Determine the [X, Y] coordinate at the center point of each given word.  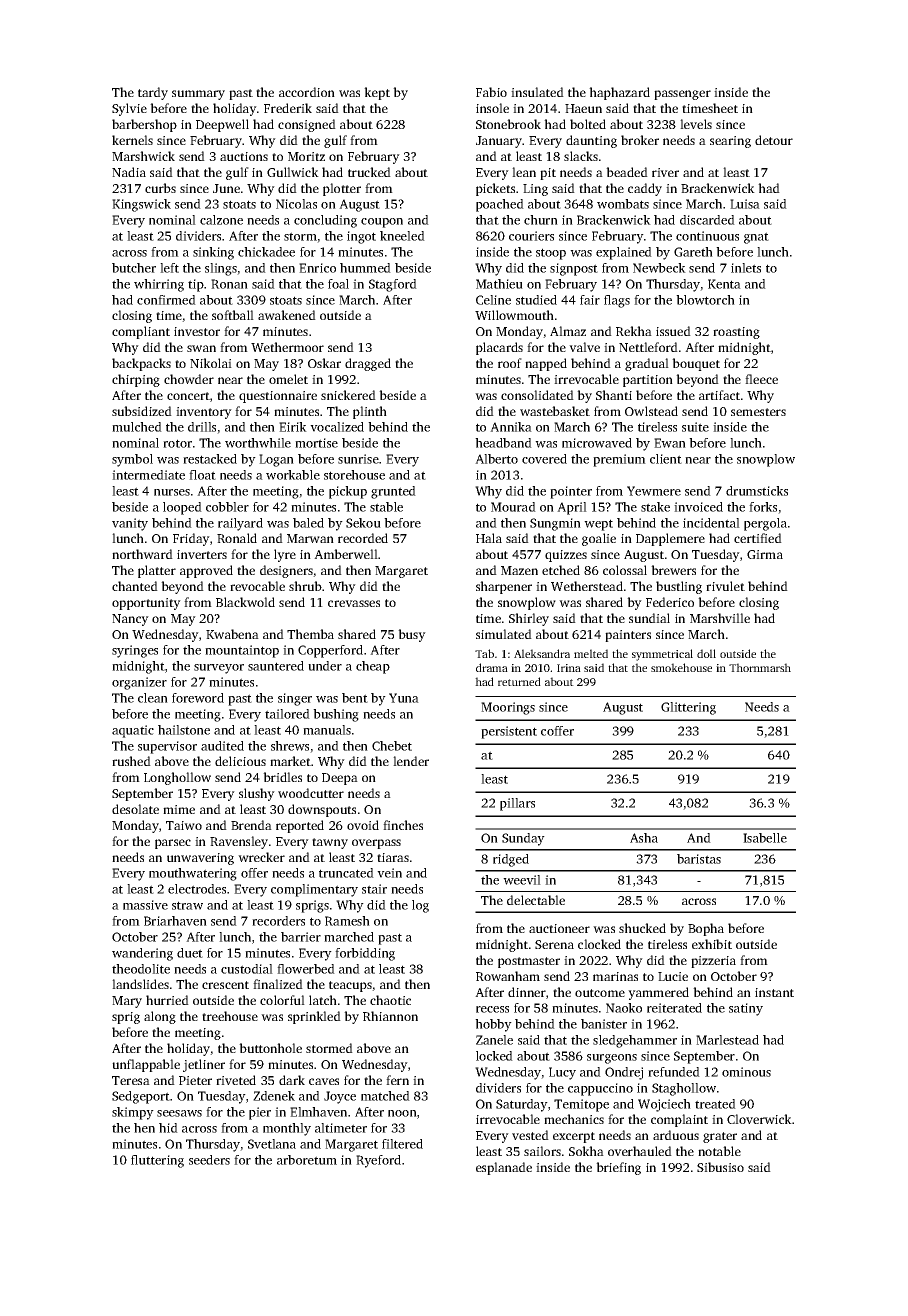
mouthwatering [193, 874]
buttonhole [270, 1048]
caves [324, 1081]
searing [730, 142]
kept [377, 93]
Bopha [706, 929]
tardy [153, 93]
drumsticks [757, 491]
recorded [363, 538]
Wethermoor [287, 347]
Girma [765, 554]
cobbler [227, 507]
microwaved [597, 443]
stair [374, 889]
